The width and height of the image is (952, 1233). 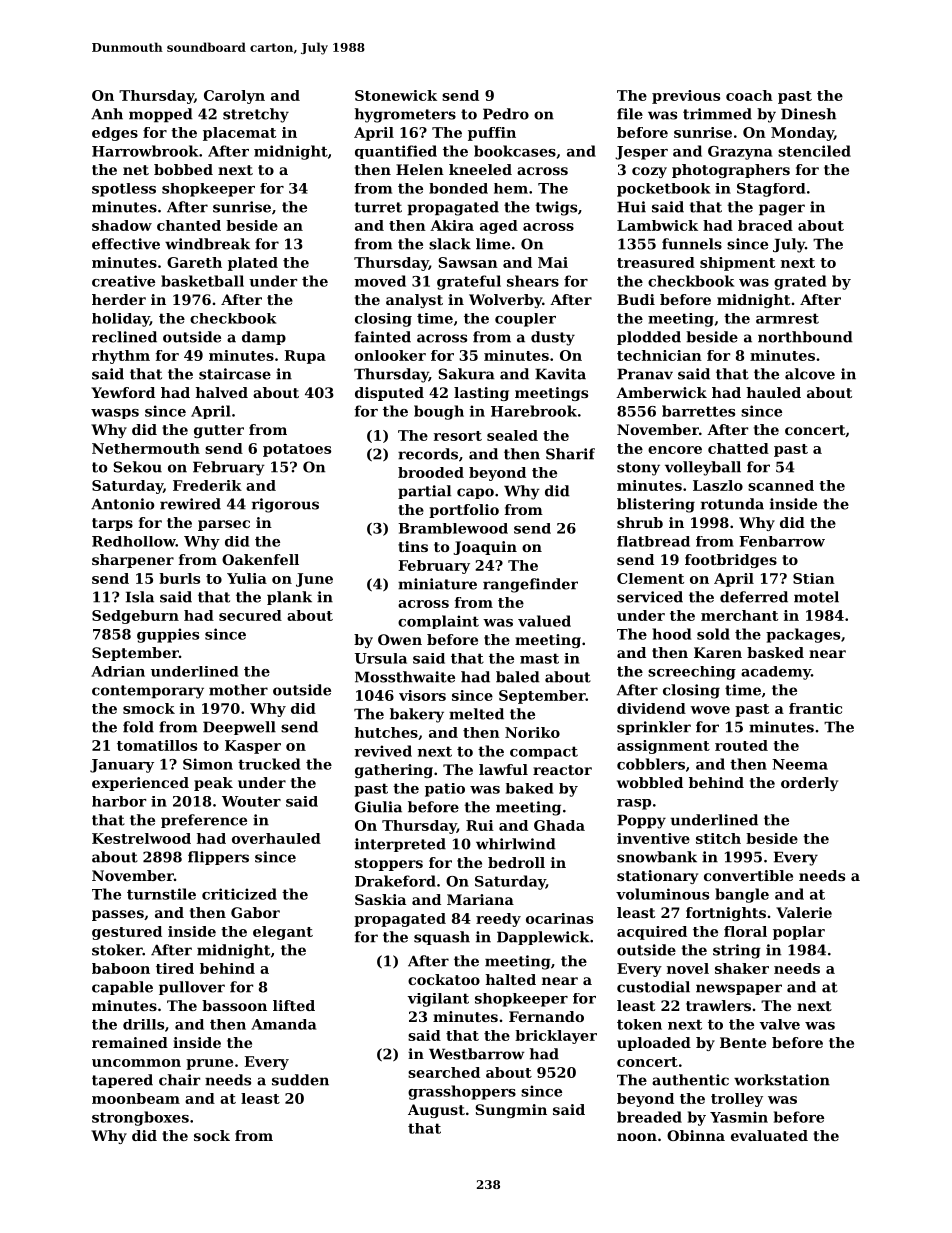 I want to click on capable, so click(x=122, y=988).
